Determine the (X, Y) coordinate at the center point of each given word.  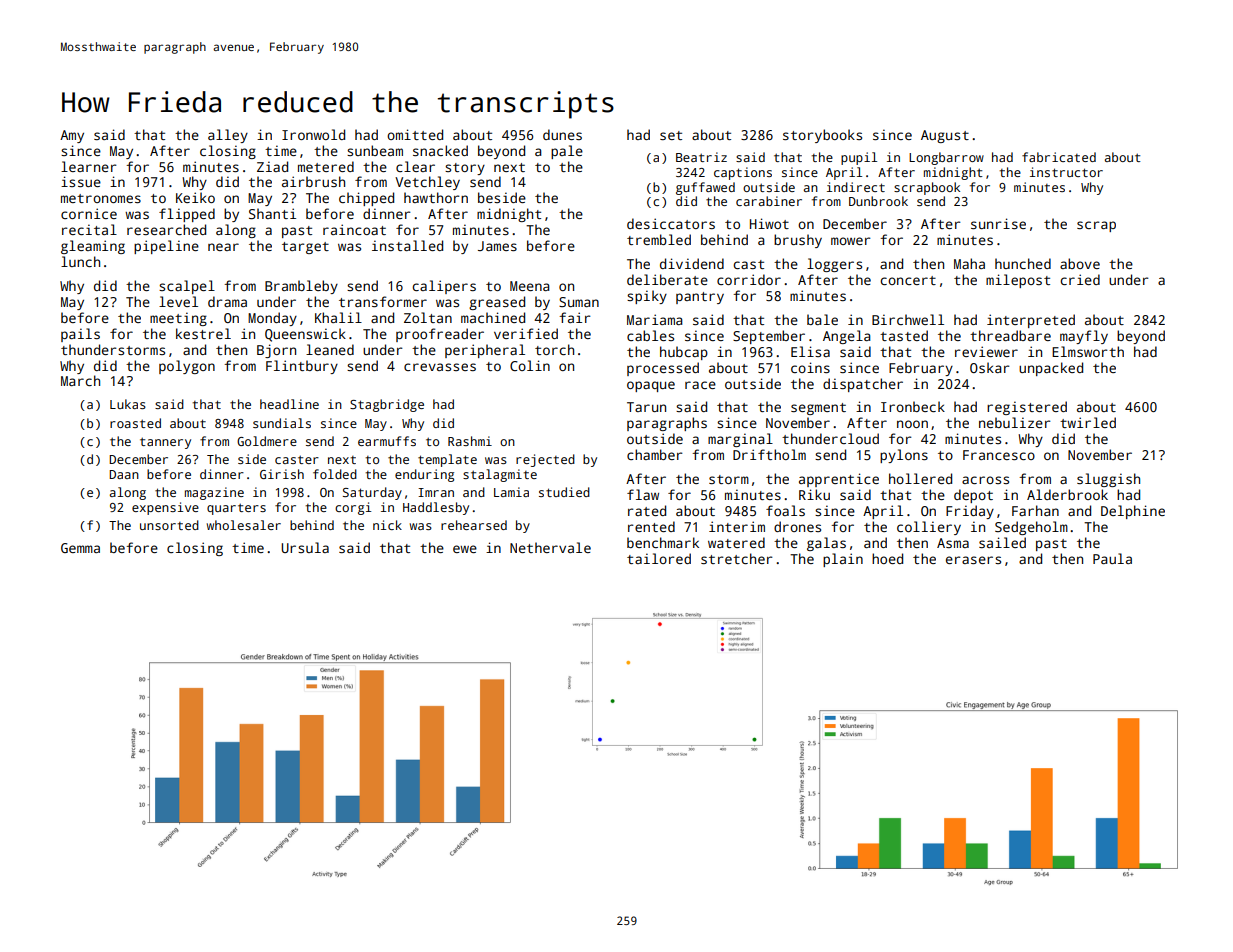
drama (227, 301)
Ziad (272, 166)
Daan (124, 474)
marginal (740, 440)
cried (1080, 279)
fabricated (1059, 157)
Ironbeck (913, 406)
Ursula (305, 547)
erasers (973, 560)
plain (843, 560)
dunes (562, 134)
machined (493, 317)
